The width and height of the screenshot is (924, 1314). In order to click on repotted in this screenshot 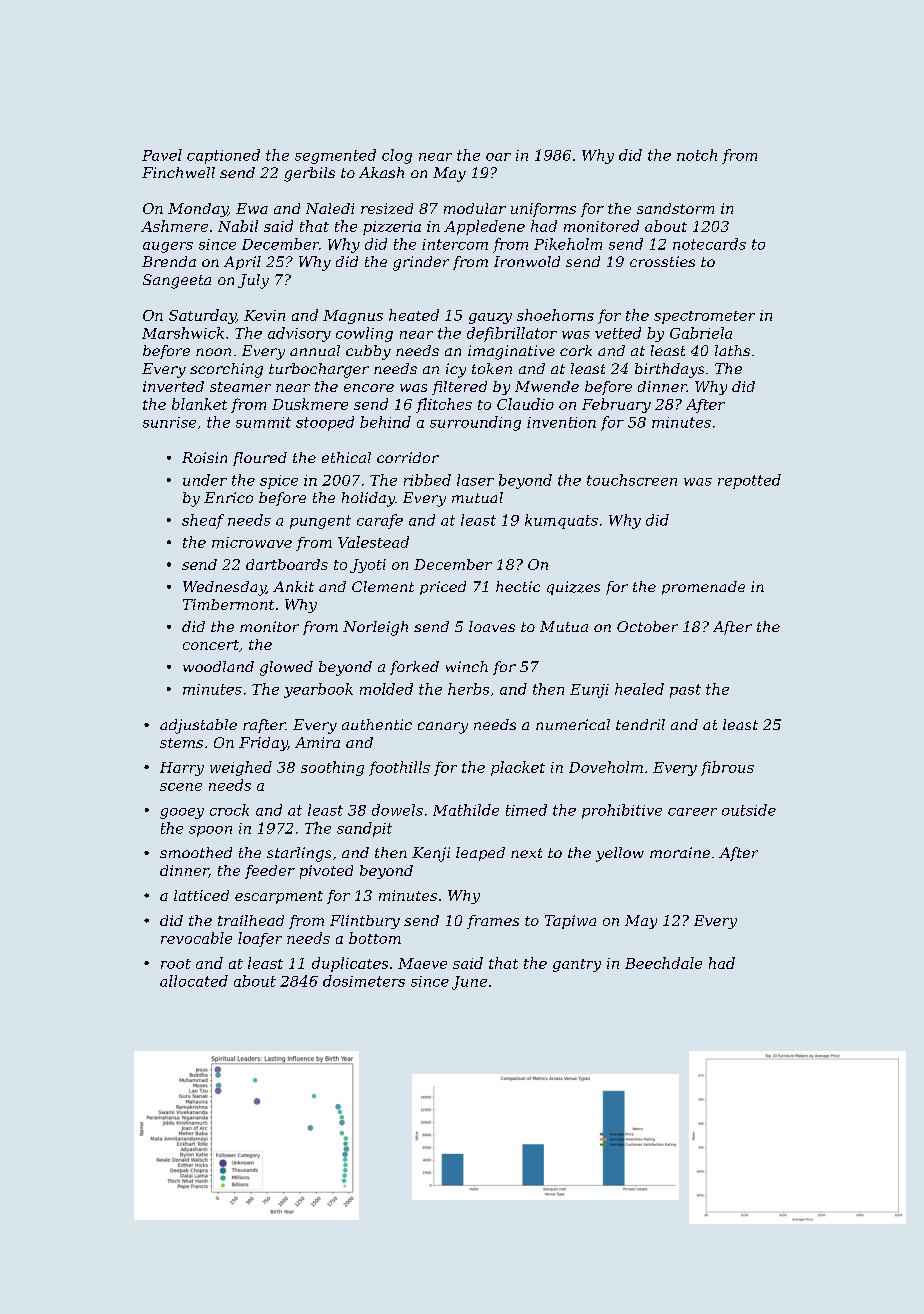, I will do `click(749, 481)`.
